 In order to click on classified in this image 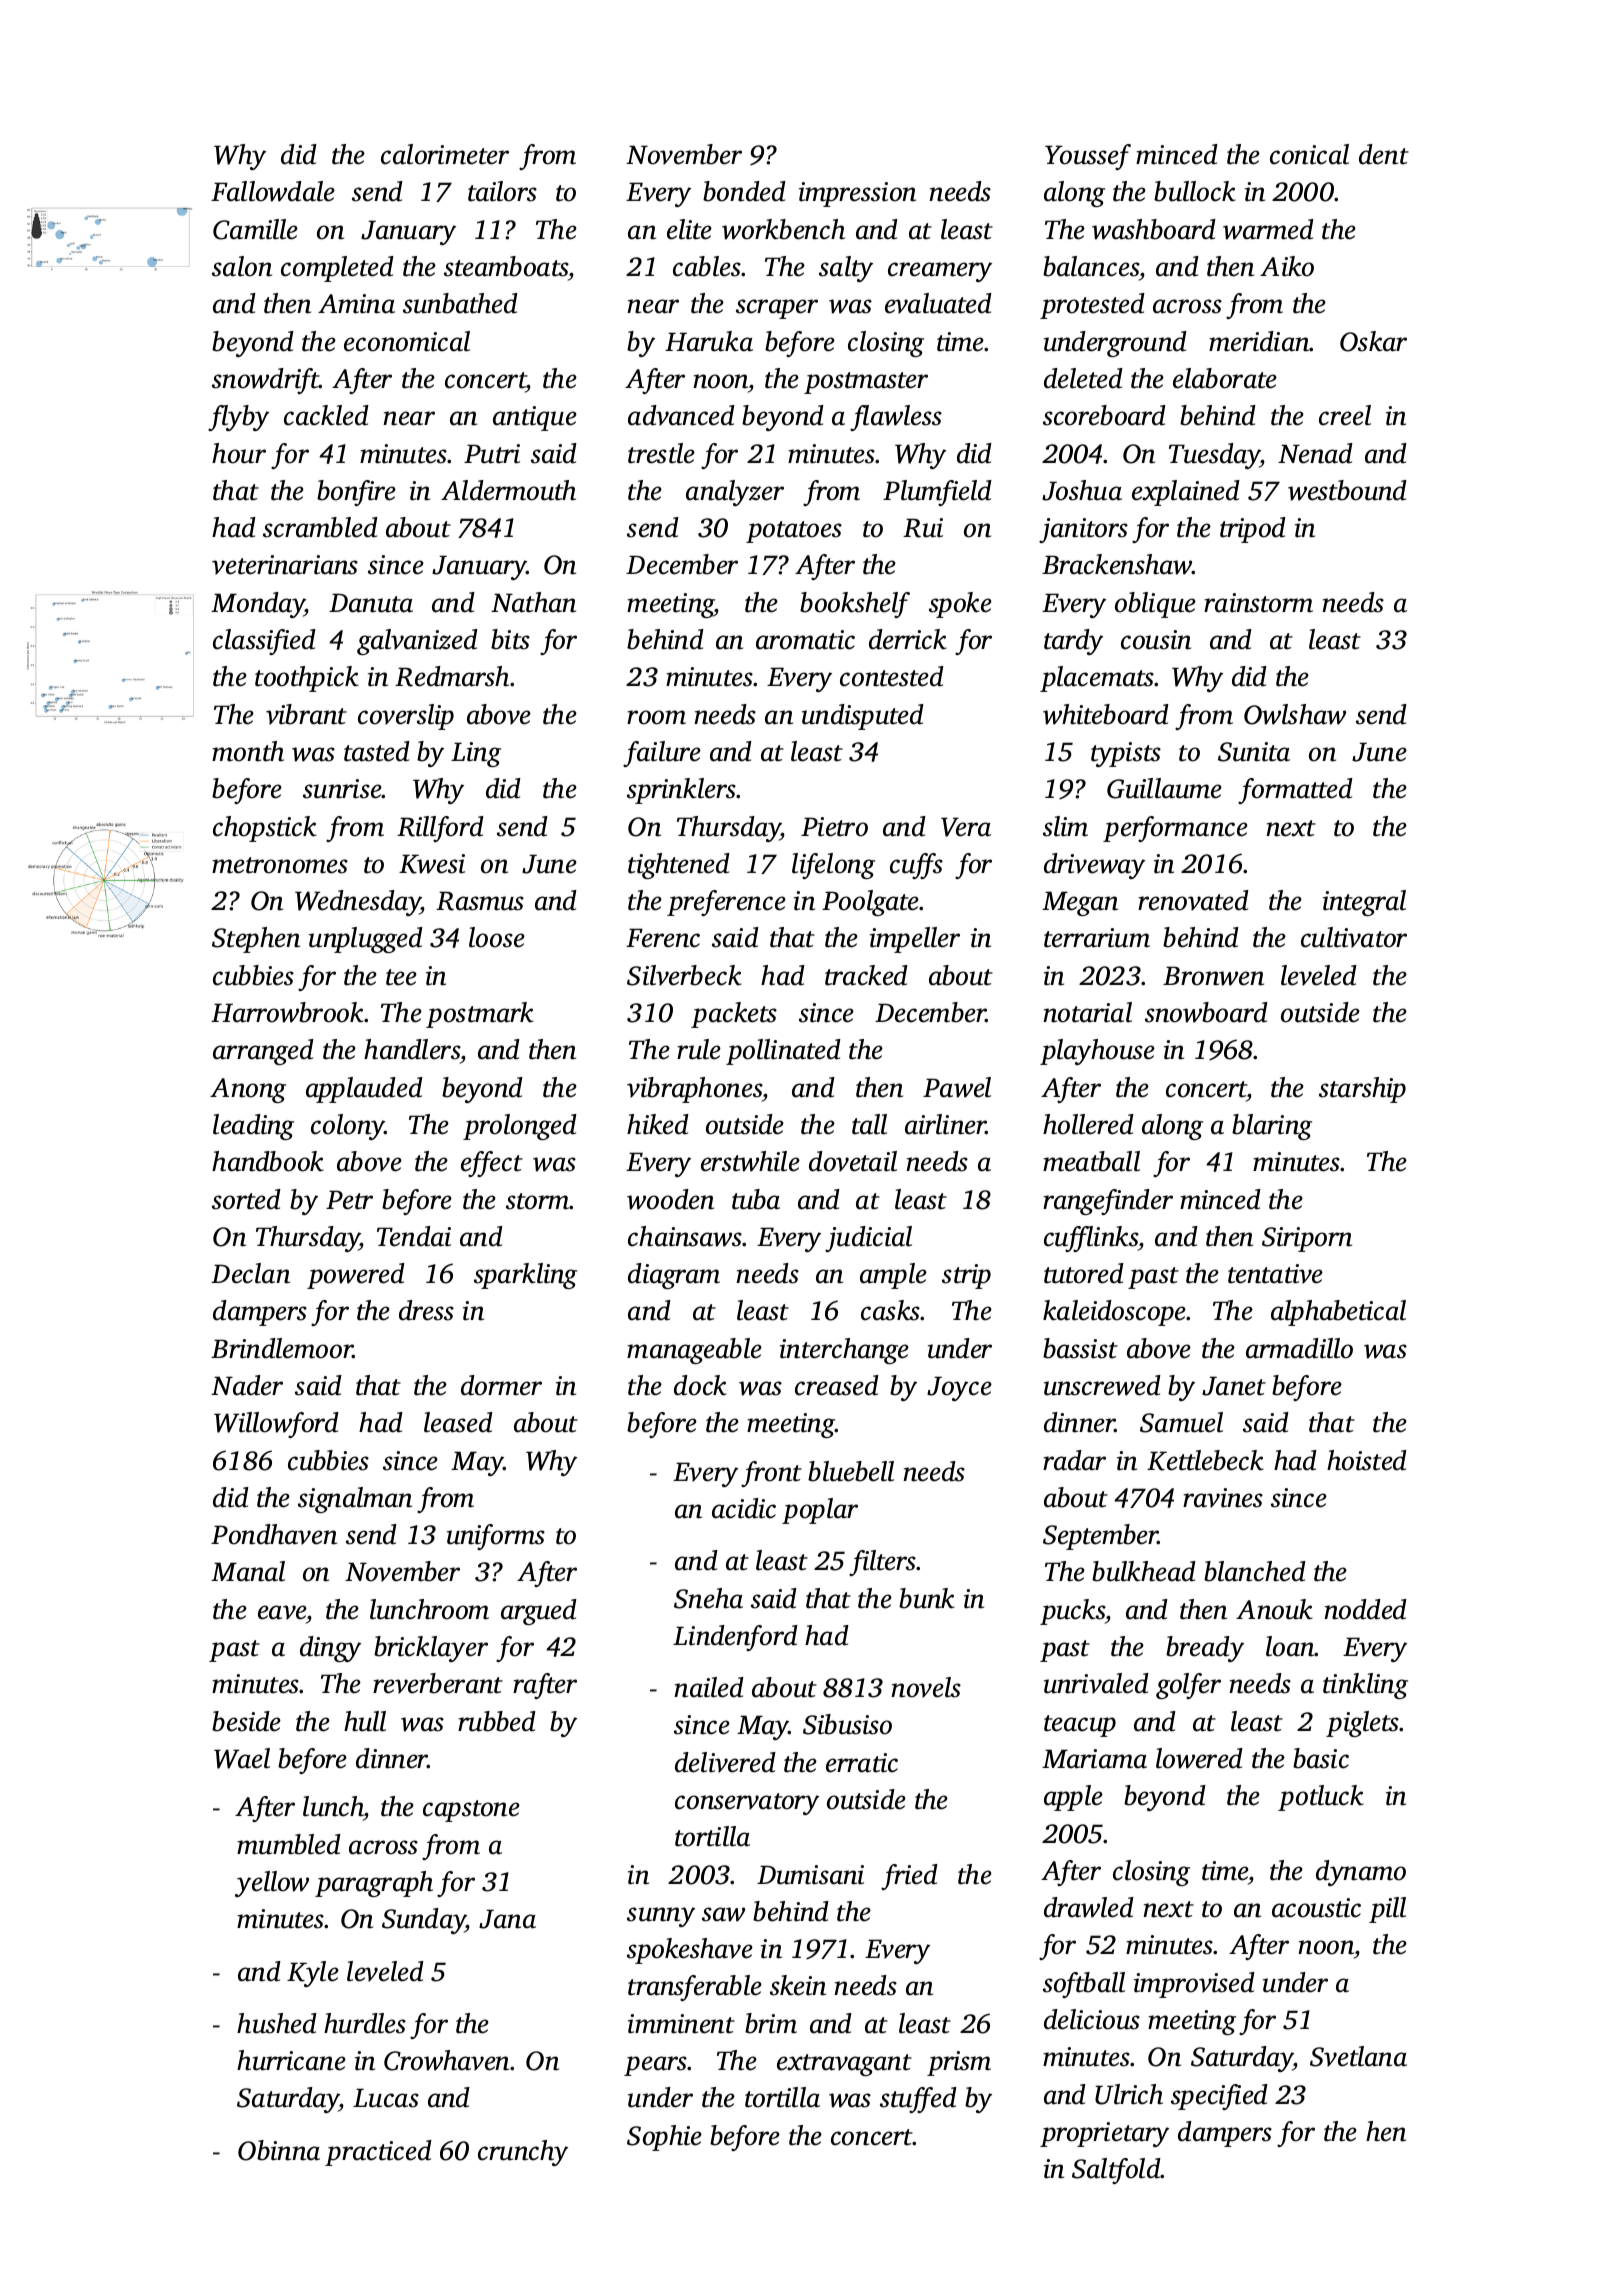, I will do `click(264, 642)`.
